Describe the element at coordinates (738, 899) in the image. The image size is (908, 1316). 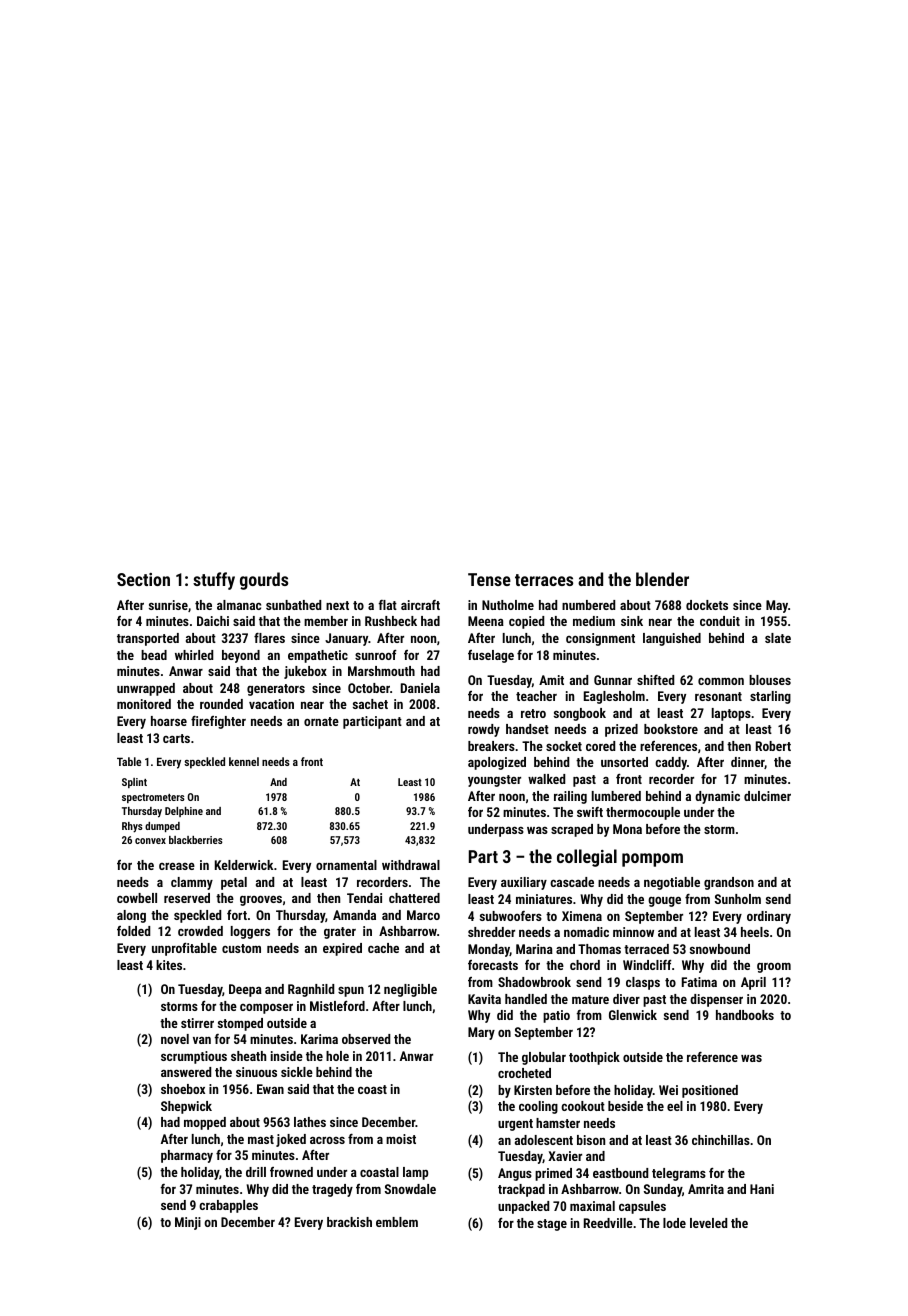
I see `Sunholm` at that location.
